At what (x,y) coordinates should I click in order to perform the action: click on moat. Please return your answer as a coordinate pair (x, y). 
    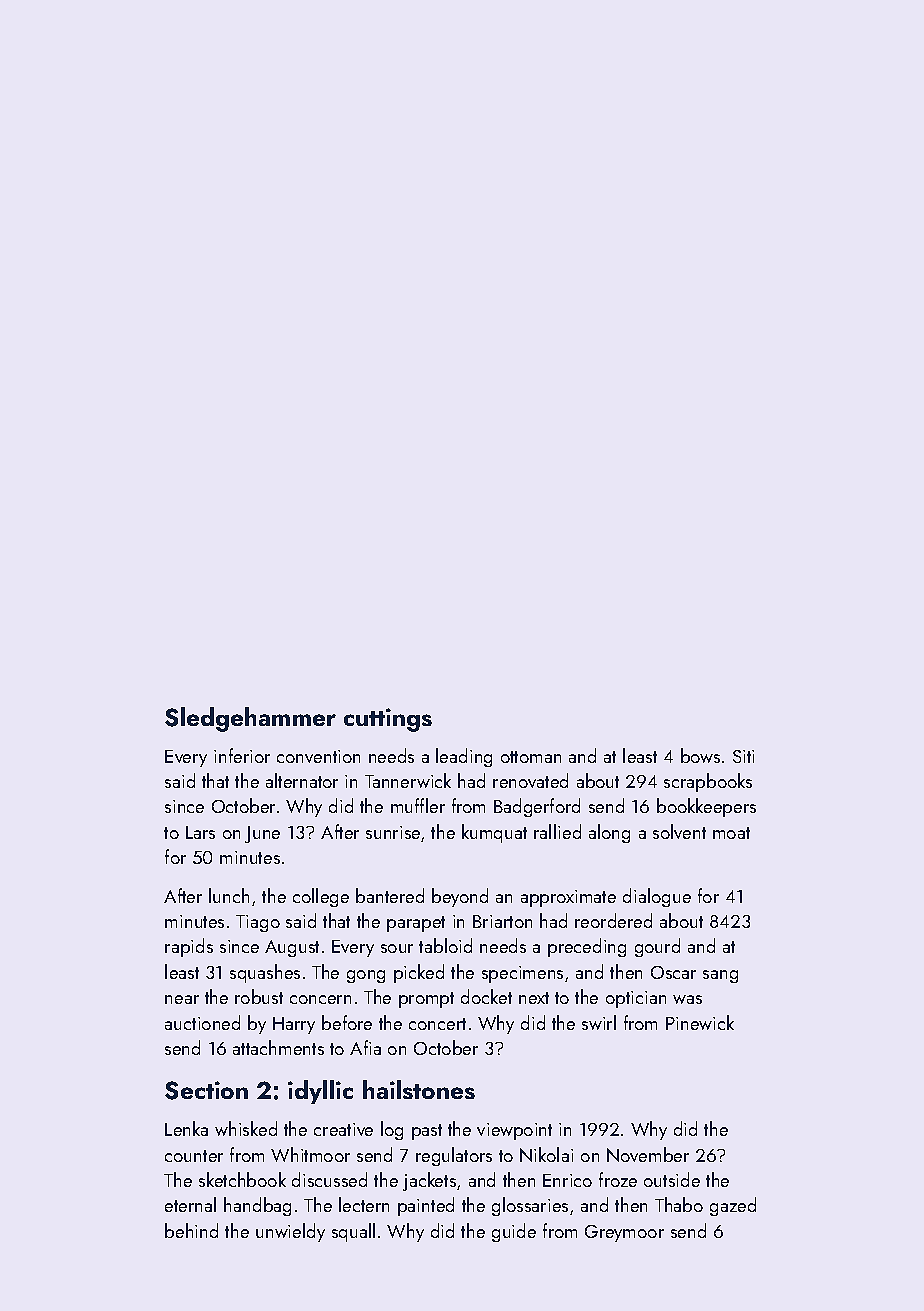
    Looking at the image, I should click on (731, 833).
